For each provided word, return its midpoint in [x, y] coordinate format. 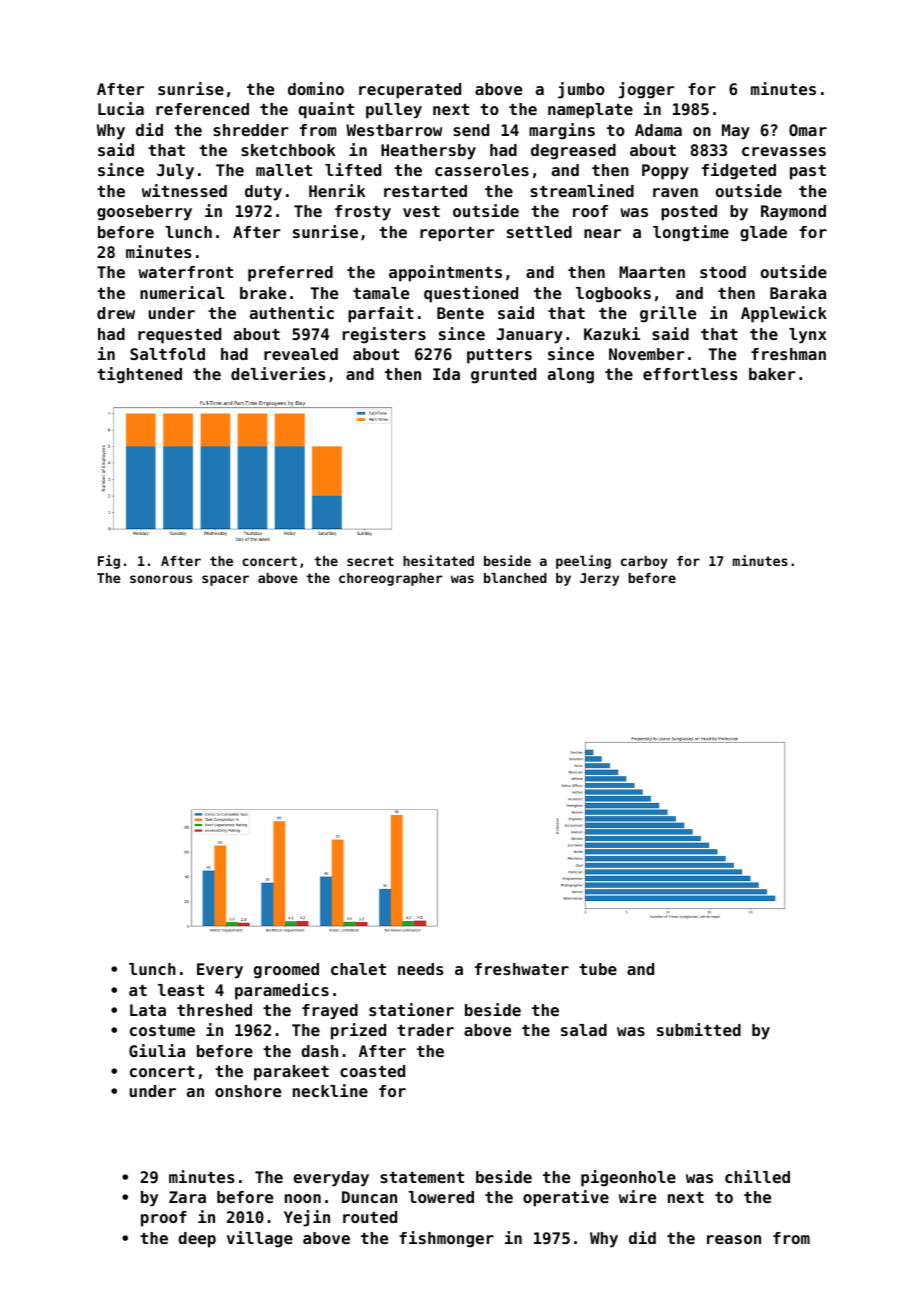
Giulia [157, 1050]
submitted [699, 1029]
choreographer [391, 579]
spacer [225, 580]
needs [421, 969]
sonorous [161, 579]
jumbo [581, 90]
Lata [148, 1010]
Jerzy [599, 579]
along [571, 376]
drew [116, 313]
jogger [646, 90]
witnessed [184, 190]
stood [723, 272]
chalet [358, 969]
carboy [644, 562]
